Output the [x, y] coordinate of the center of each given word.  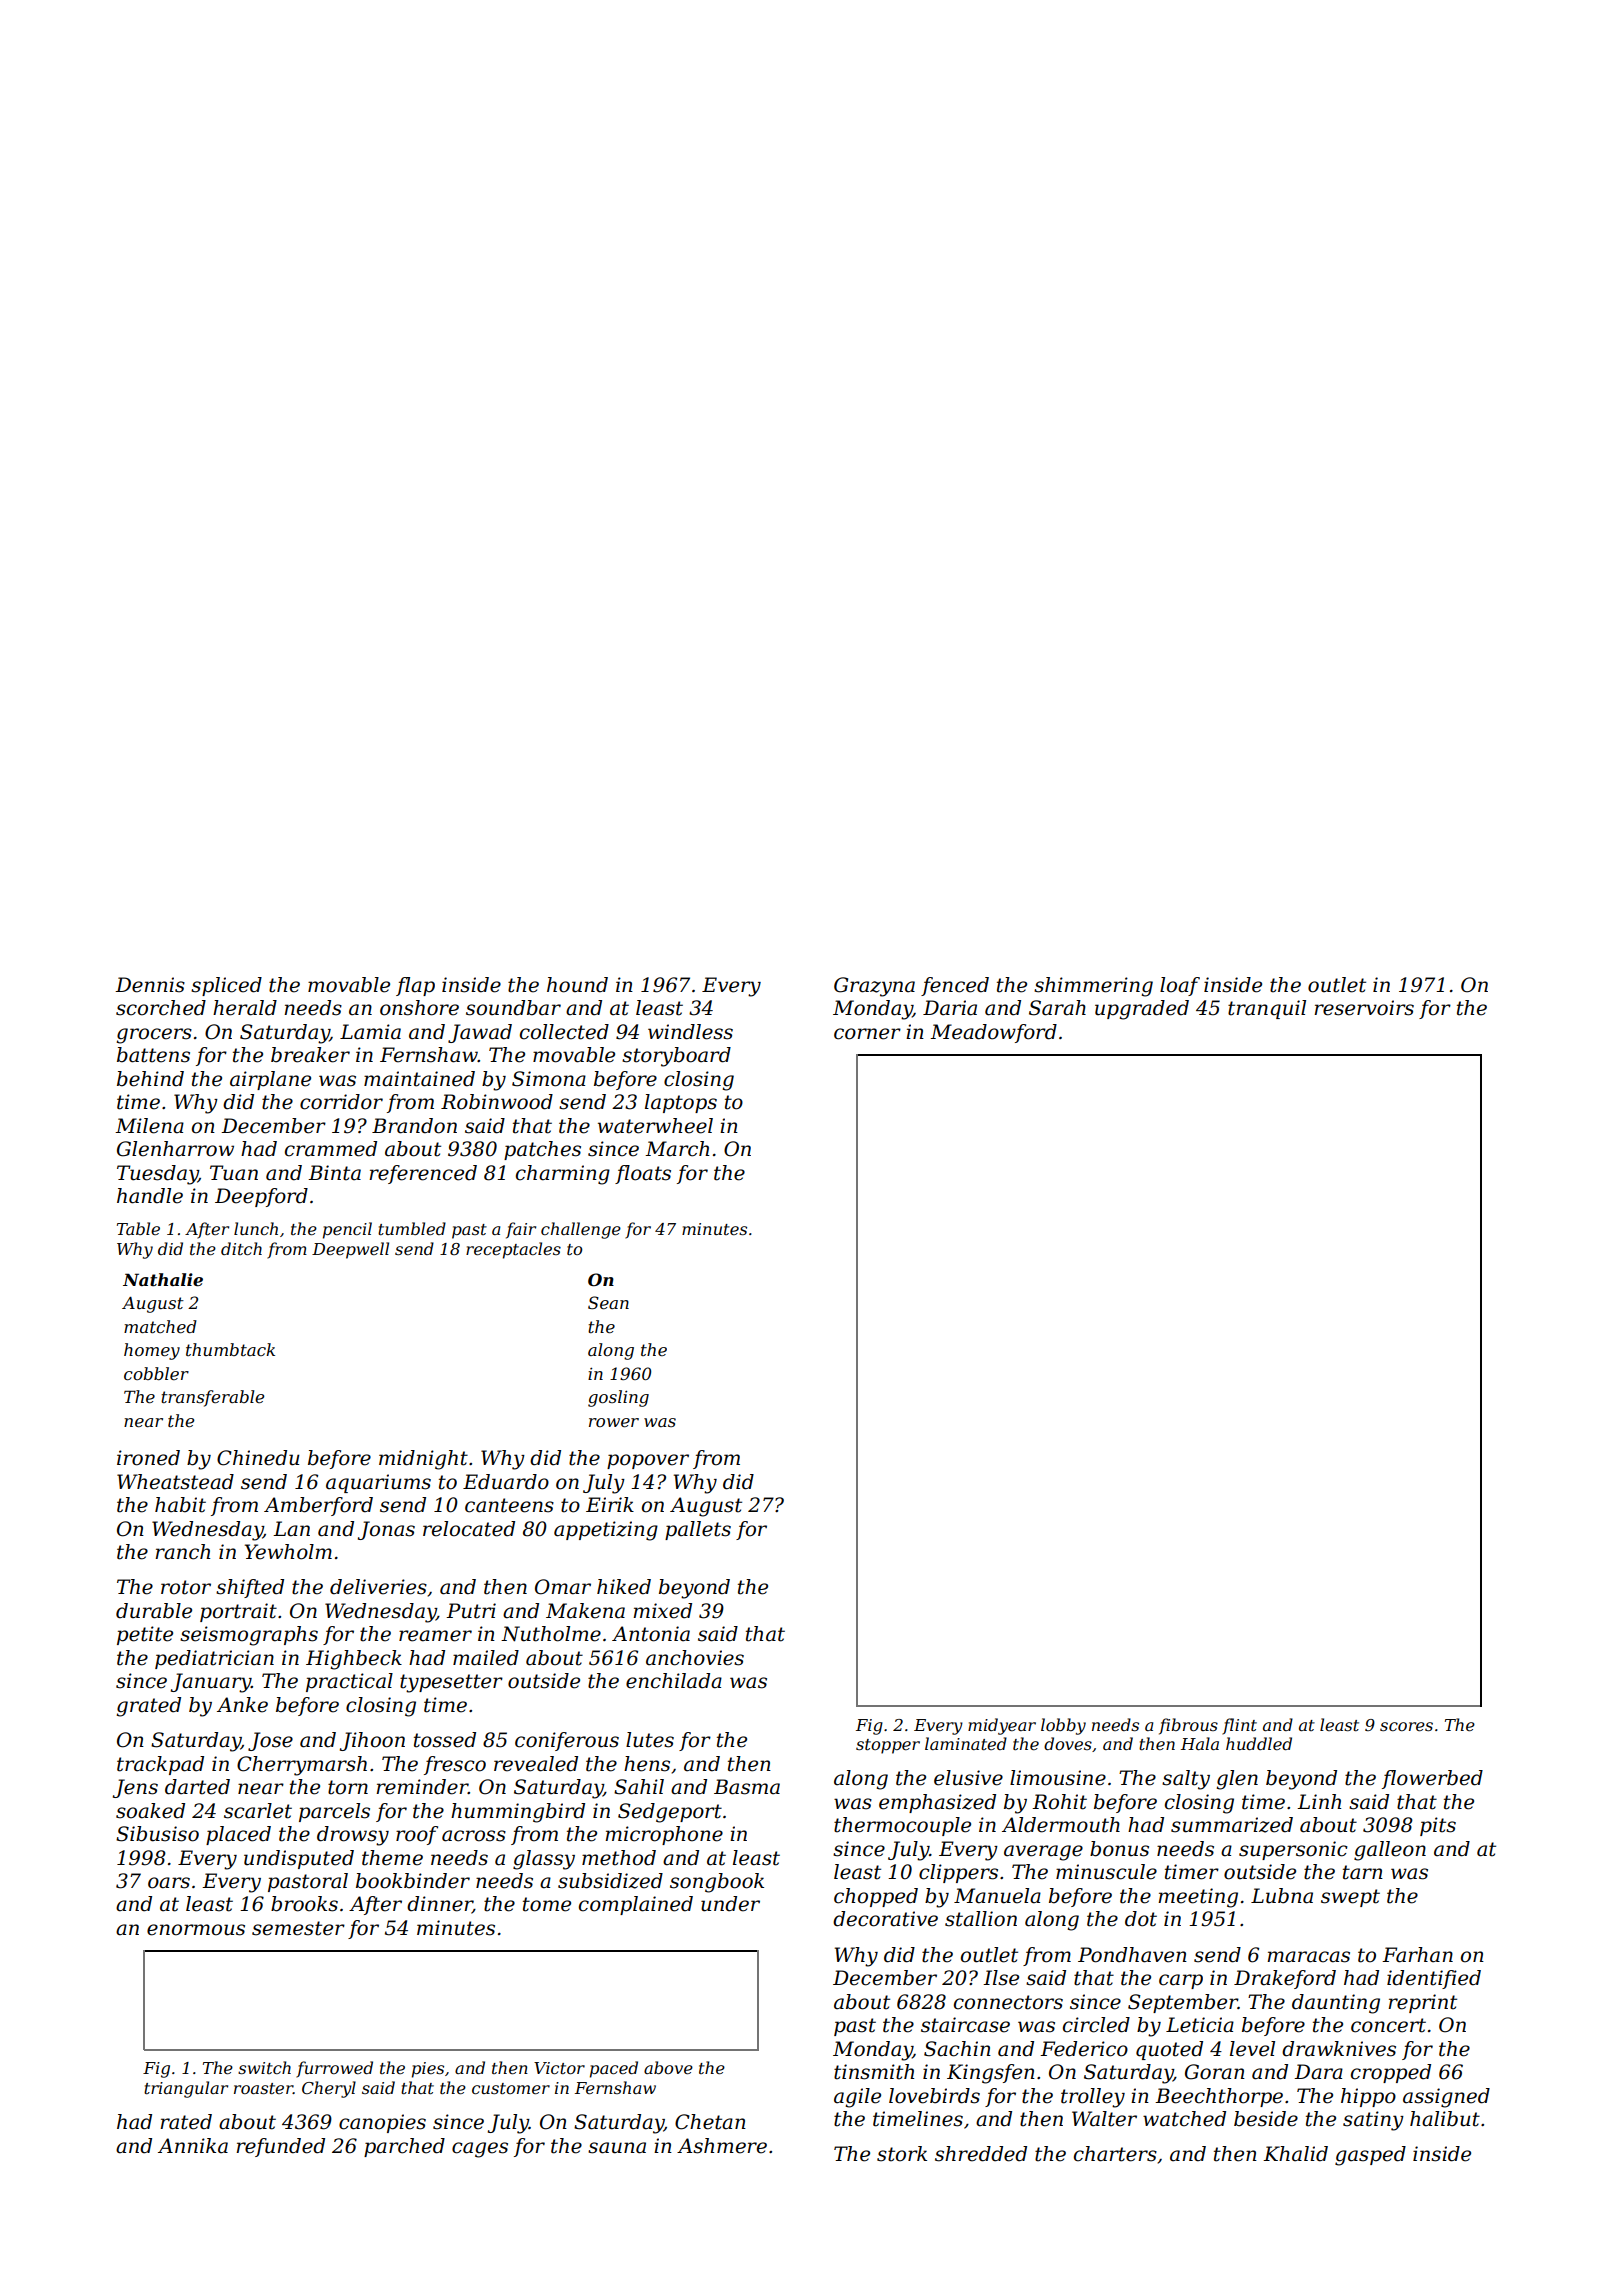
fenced [955, 986]
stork [902, 2154]
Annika [193, 2146]
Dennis [150, 985]
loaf [1180, 986]
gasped [1370, 2156]
